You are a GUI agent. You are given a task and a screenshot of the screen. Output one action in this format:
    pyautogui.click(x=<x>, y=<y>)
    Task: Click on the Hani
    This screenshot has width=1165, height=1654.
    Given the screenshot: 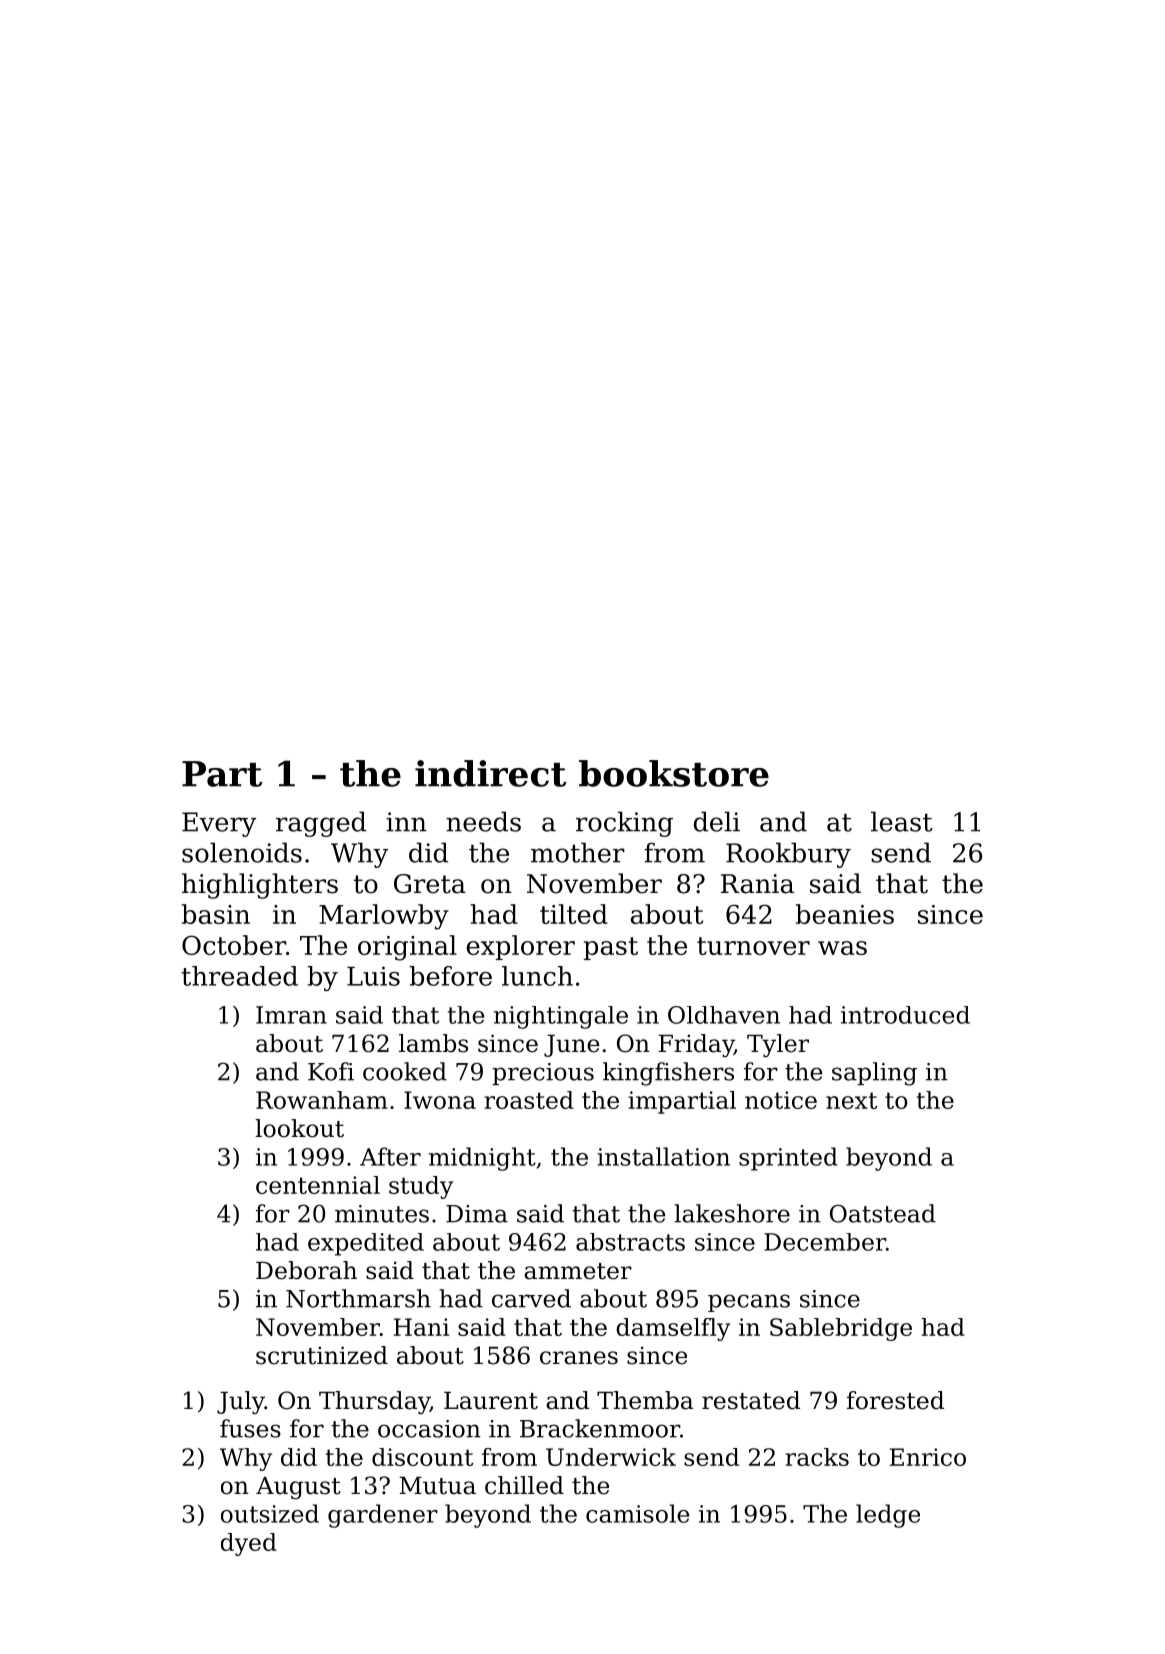 What is the action you would take?
    pyautogui.click(x=421, y=1327)
